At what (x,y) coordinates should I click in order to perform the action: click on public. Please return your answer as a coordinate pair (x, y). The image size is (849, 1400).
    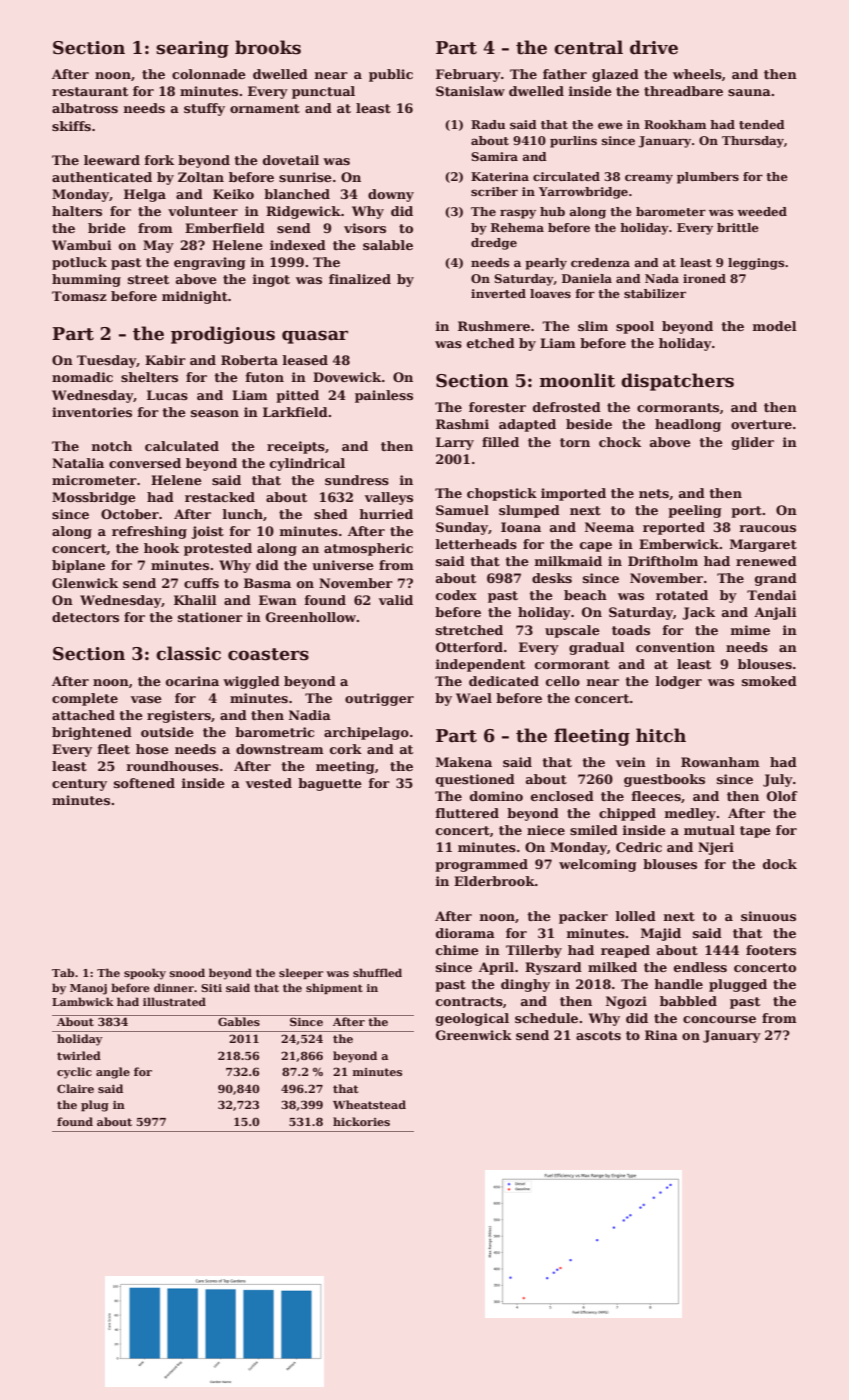
    Looking at the image, I should click on (391, 75).
